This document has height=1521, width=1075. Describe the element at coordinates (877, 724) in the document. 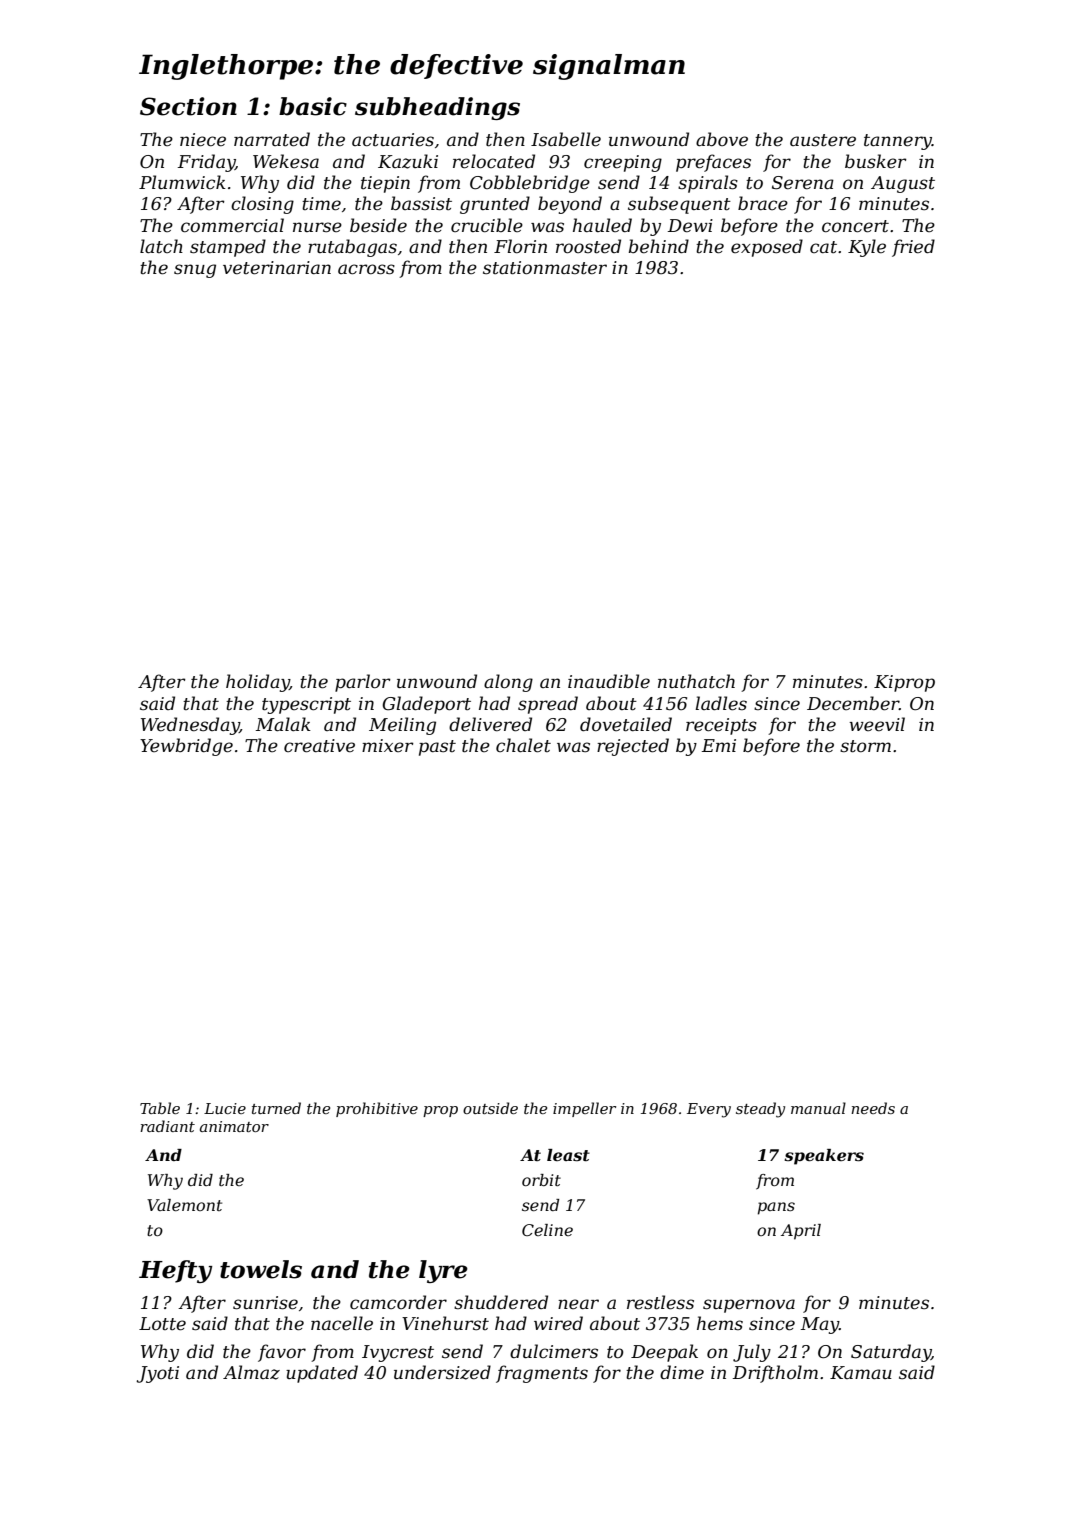

I see `weevil` at that location.
